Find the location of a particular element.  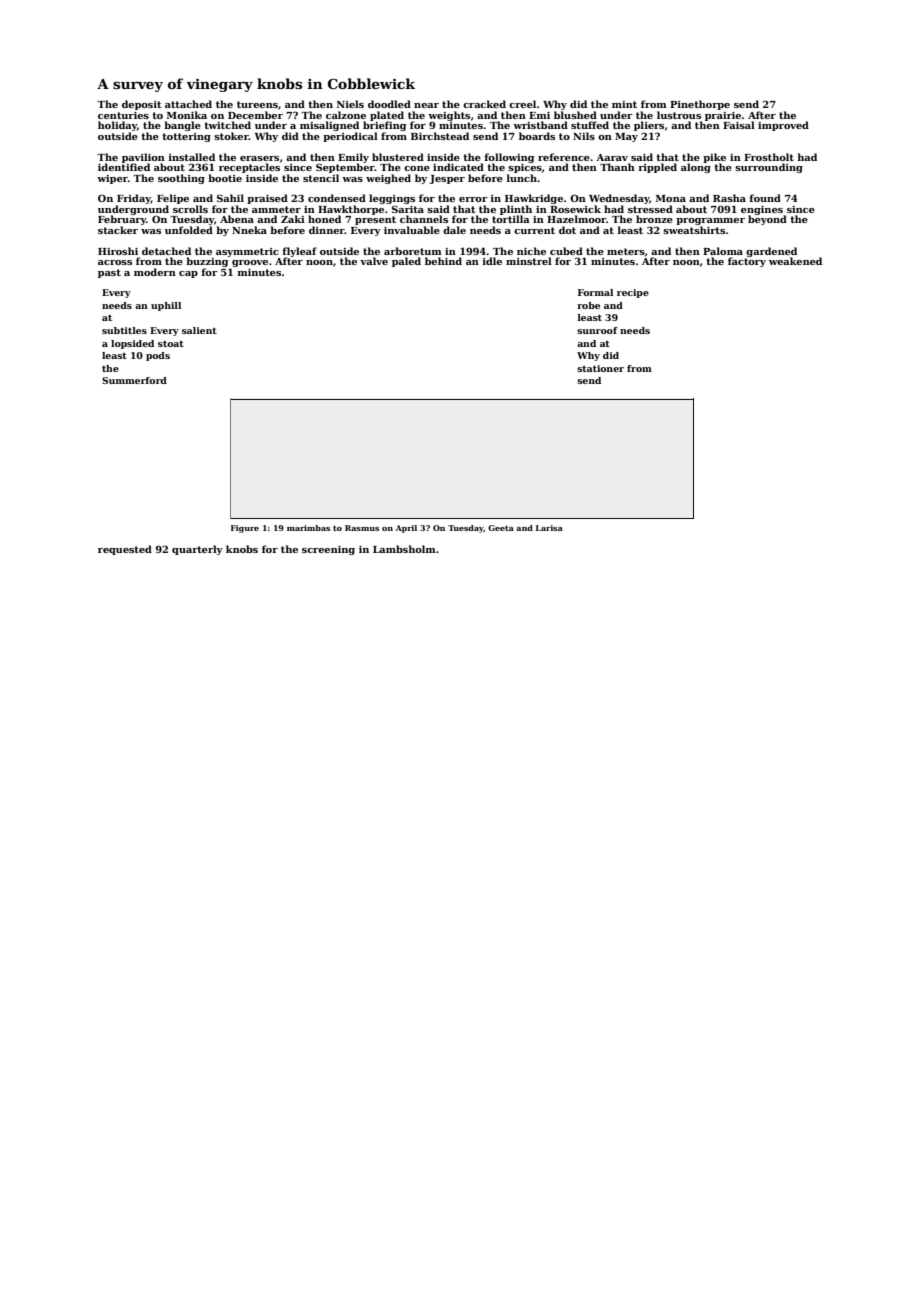

weights is located at coordinates (449, 116).
